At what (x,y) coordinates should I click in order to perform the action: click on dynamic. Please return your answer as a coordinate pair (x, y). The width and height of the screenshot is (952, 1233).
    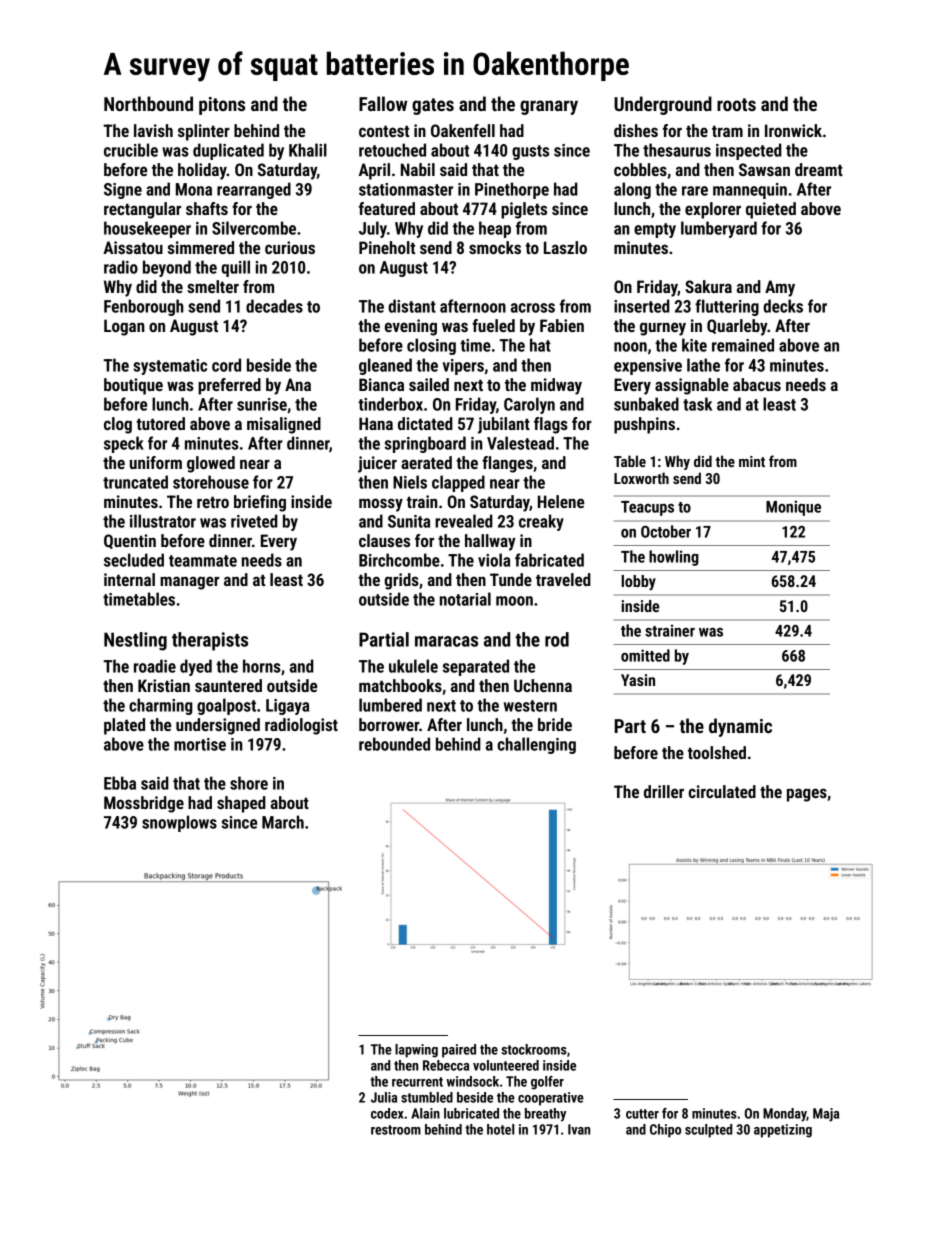
    Looking at the image, I should click on (740, 727).
